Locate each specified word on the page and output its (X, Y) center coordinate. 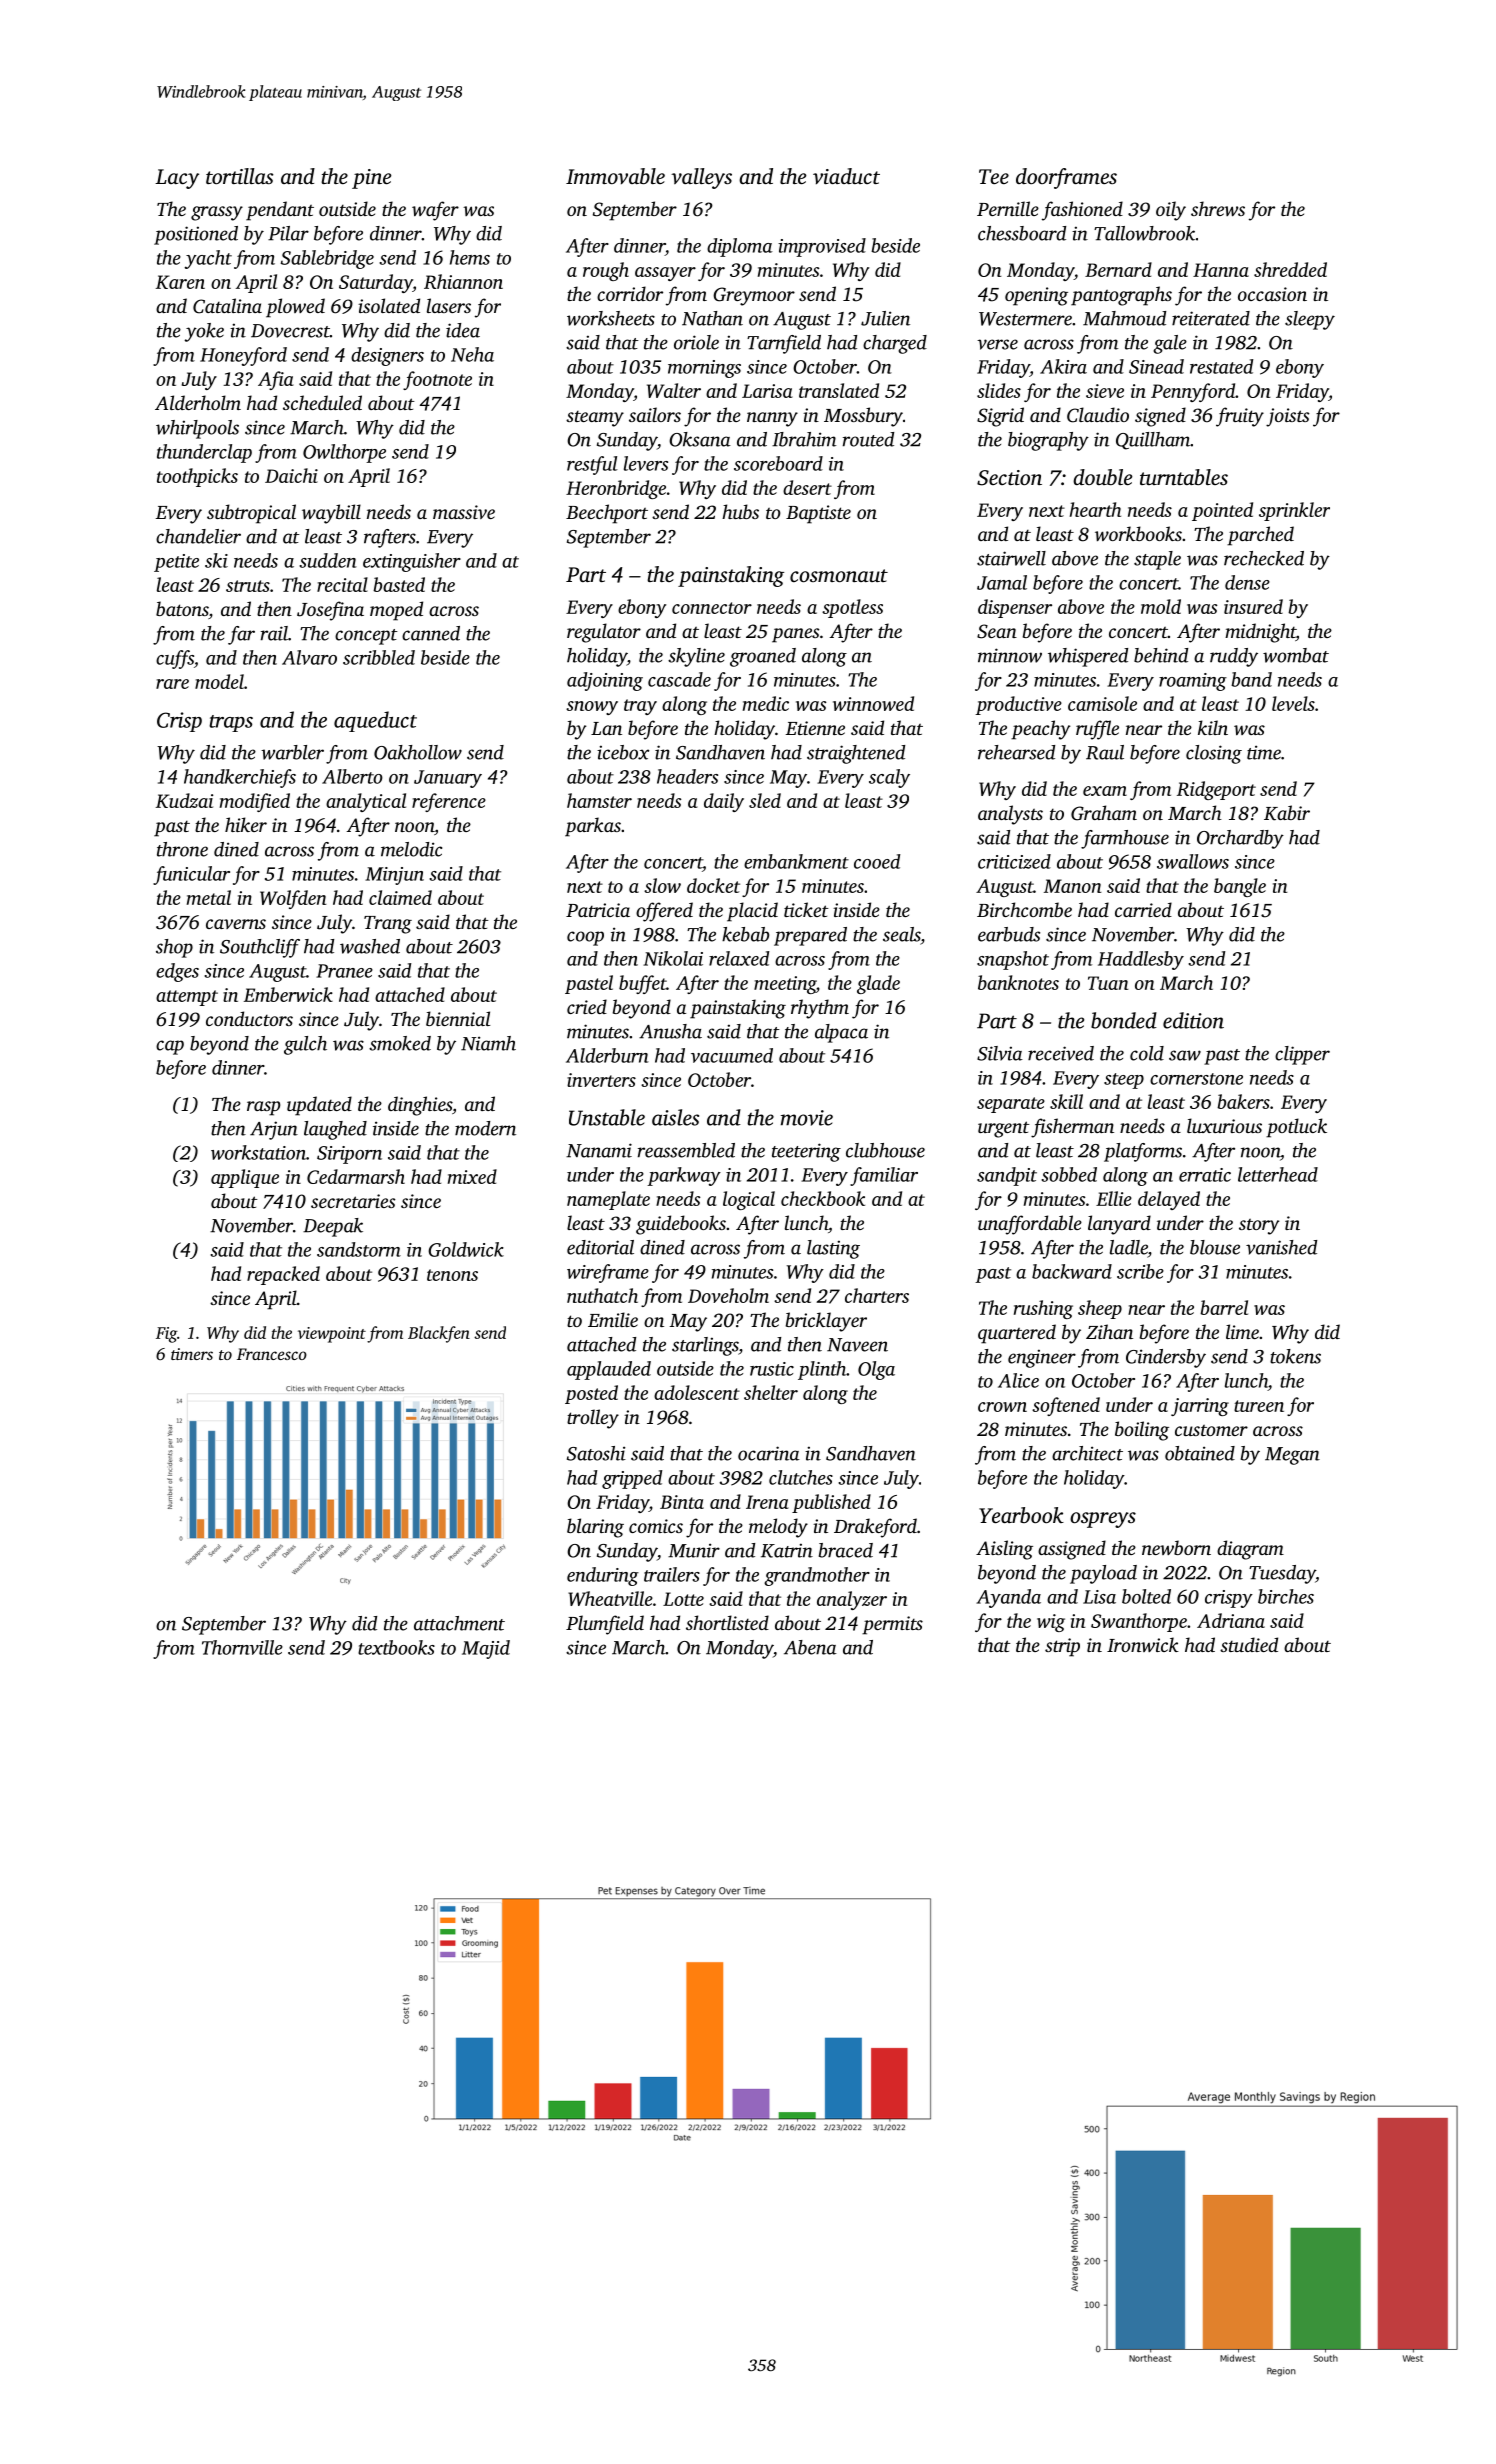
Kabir (1287, 813)
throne (182, 849)
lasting (833, 1249)
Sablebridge (327, 259)
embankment (796, 861)
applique (245, 1178)
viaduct (846, 176)
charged (895, 344)
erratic (1205, 1175)
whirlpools (197, 429)
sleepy (1310, 320)
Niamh (488, 1043)
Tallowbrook (1144, 233)
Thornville (242, 1647)
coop (585, 938)
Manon (1073, 886)
